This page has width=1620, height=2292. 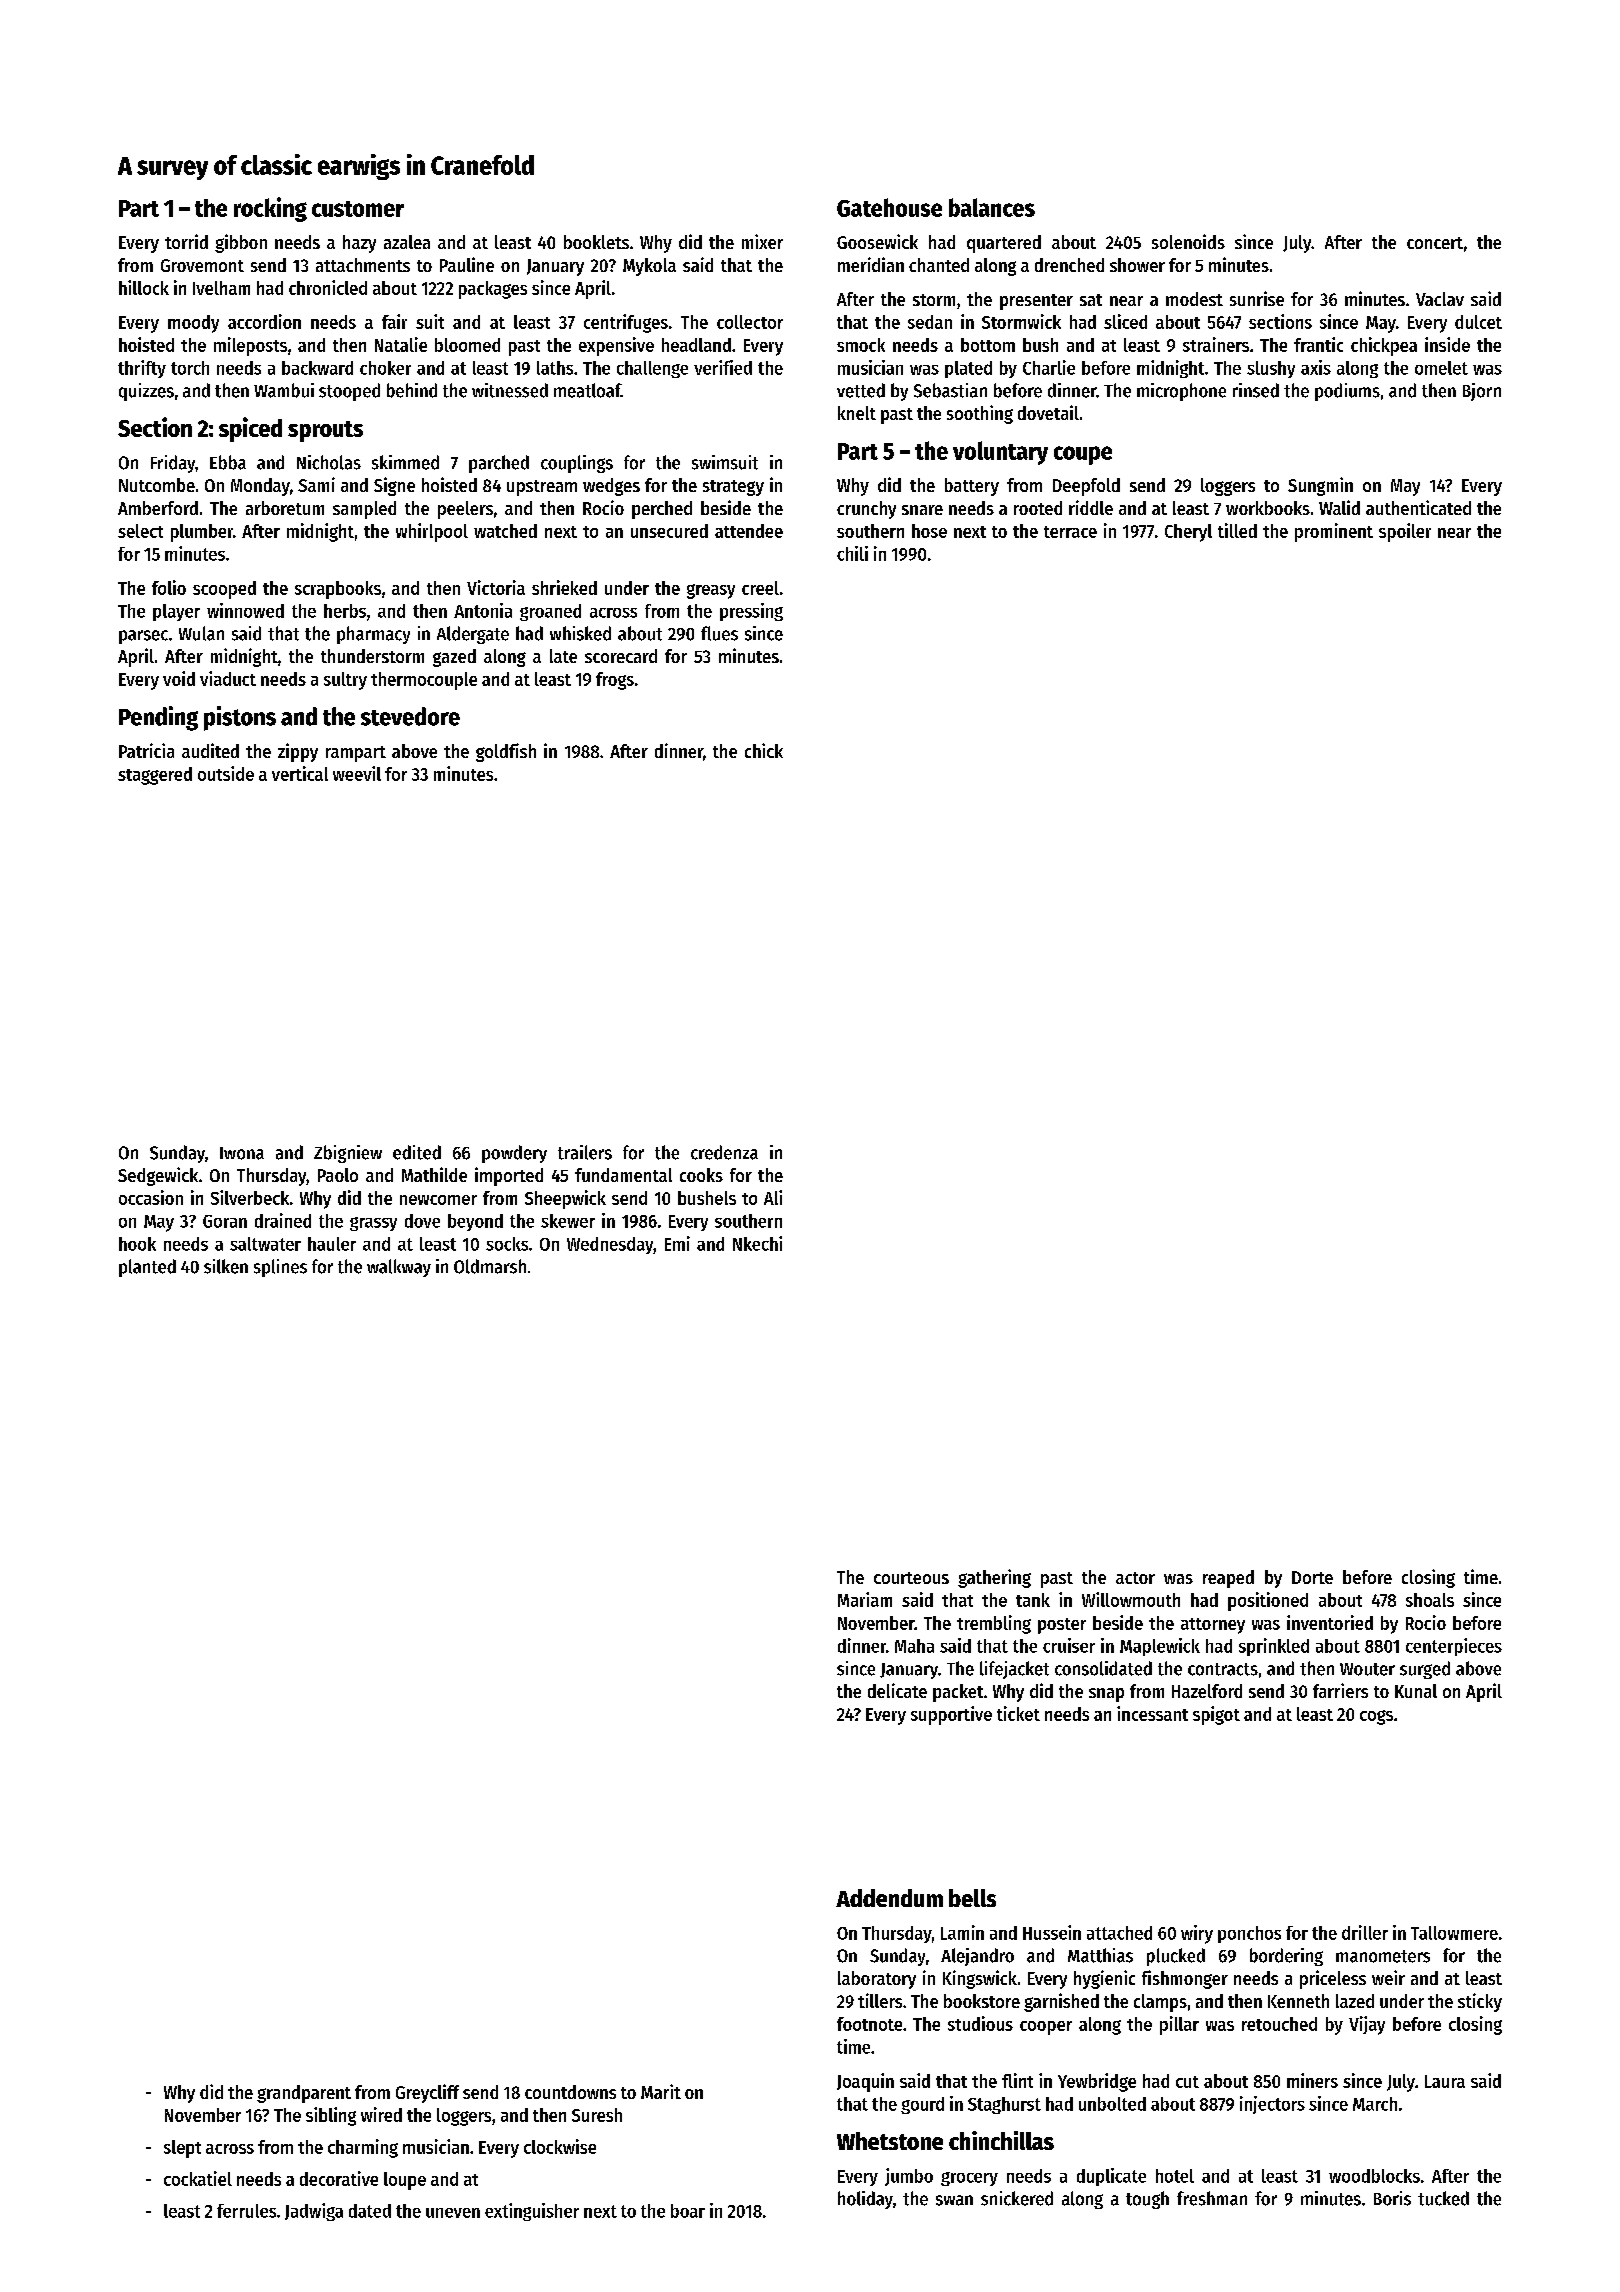 What do you see at coordinates (270, 209) in the page?
I see `rocking` at bounding box center [270, 209].
